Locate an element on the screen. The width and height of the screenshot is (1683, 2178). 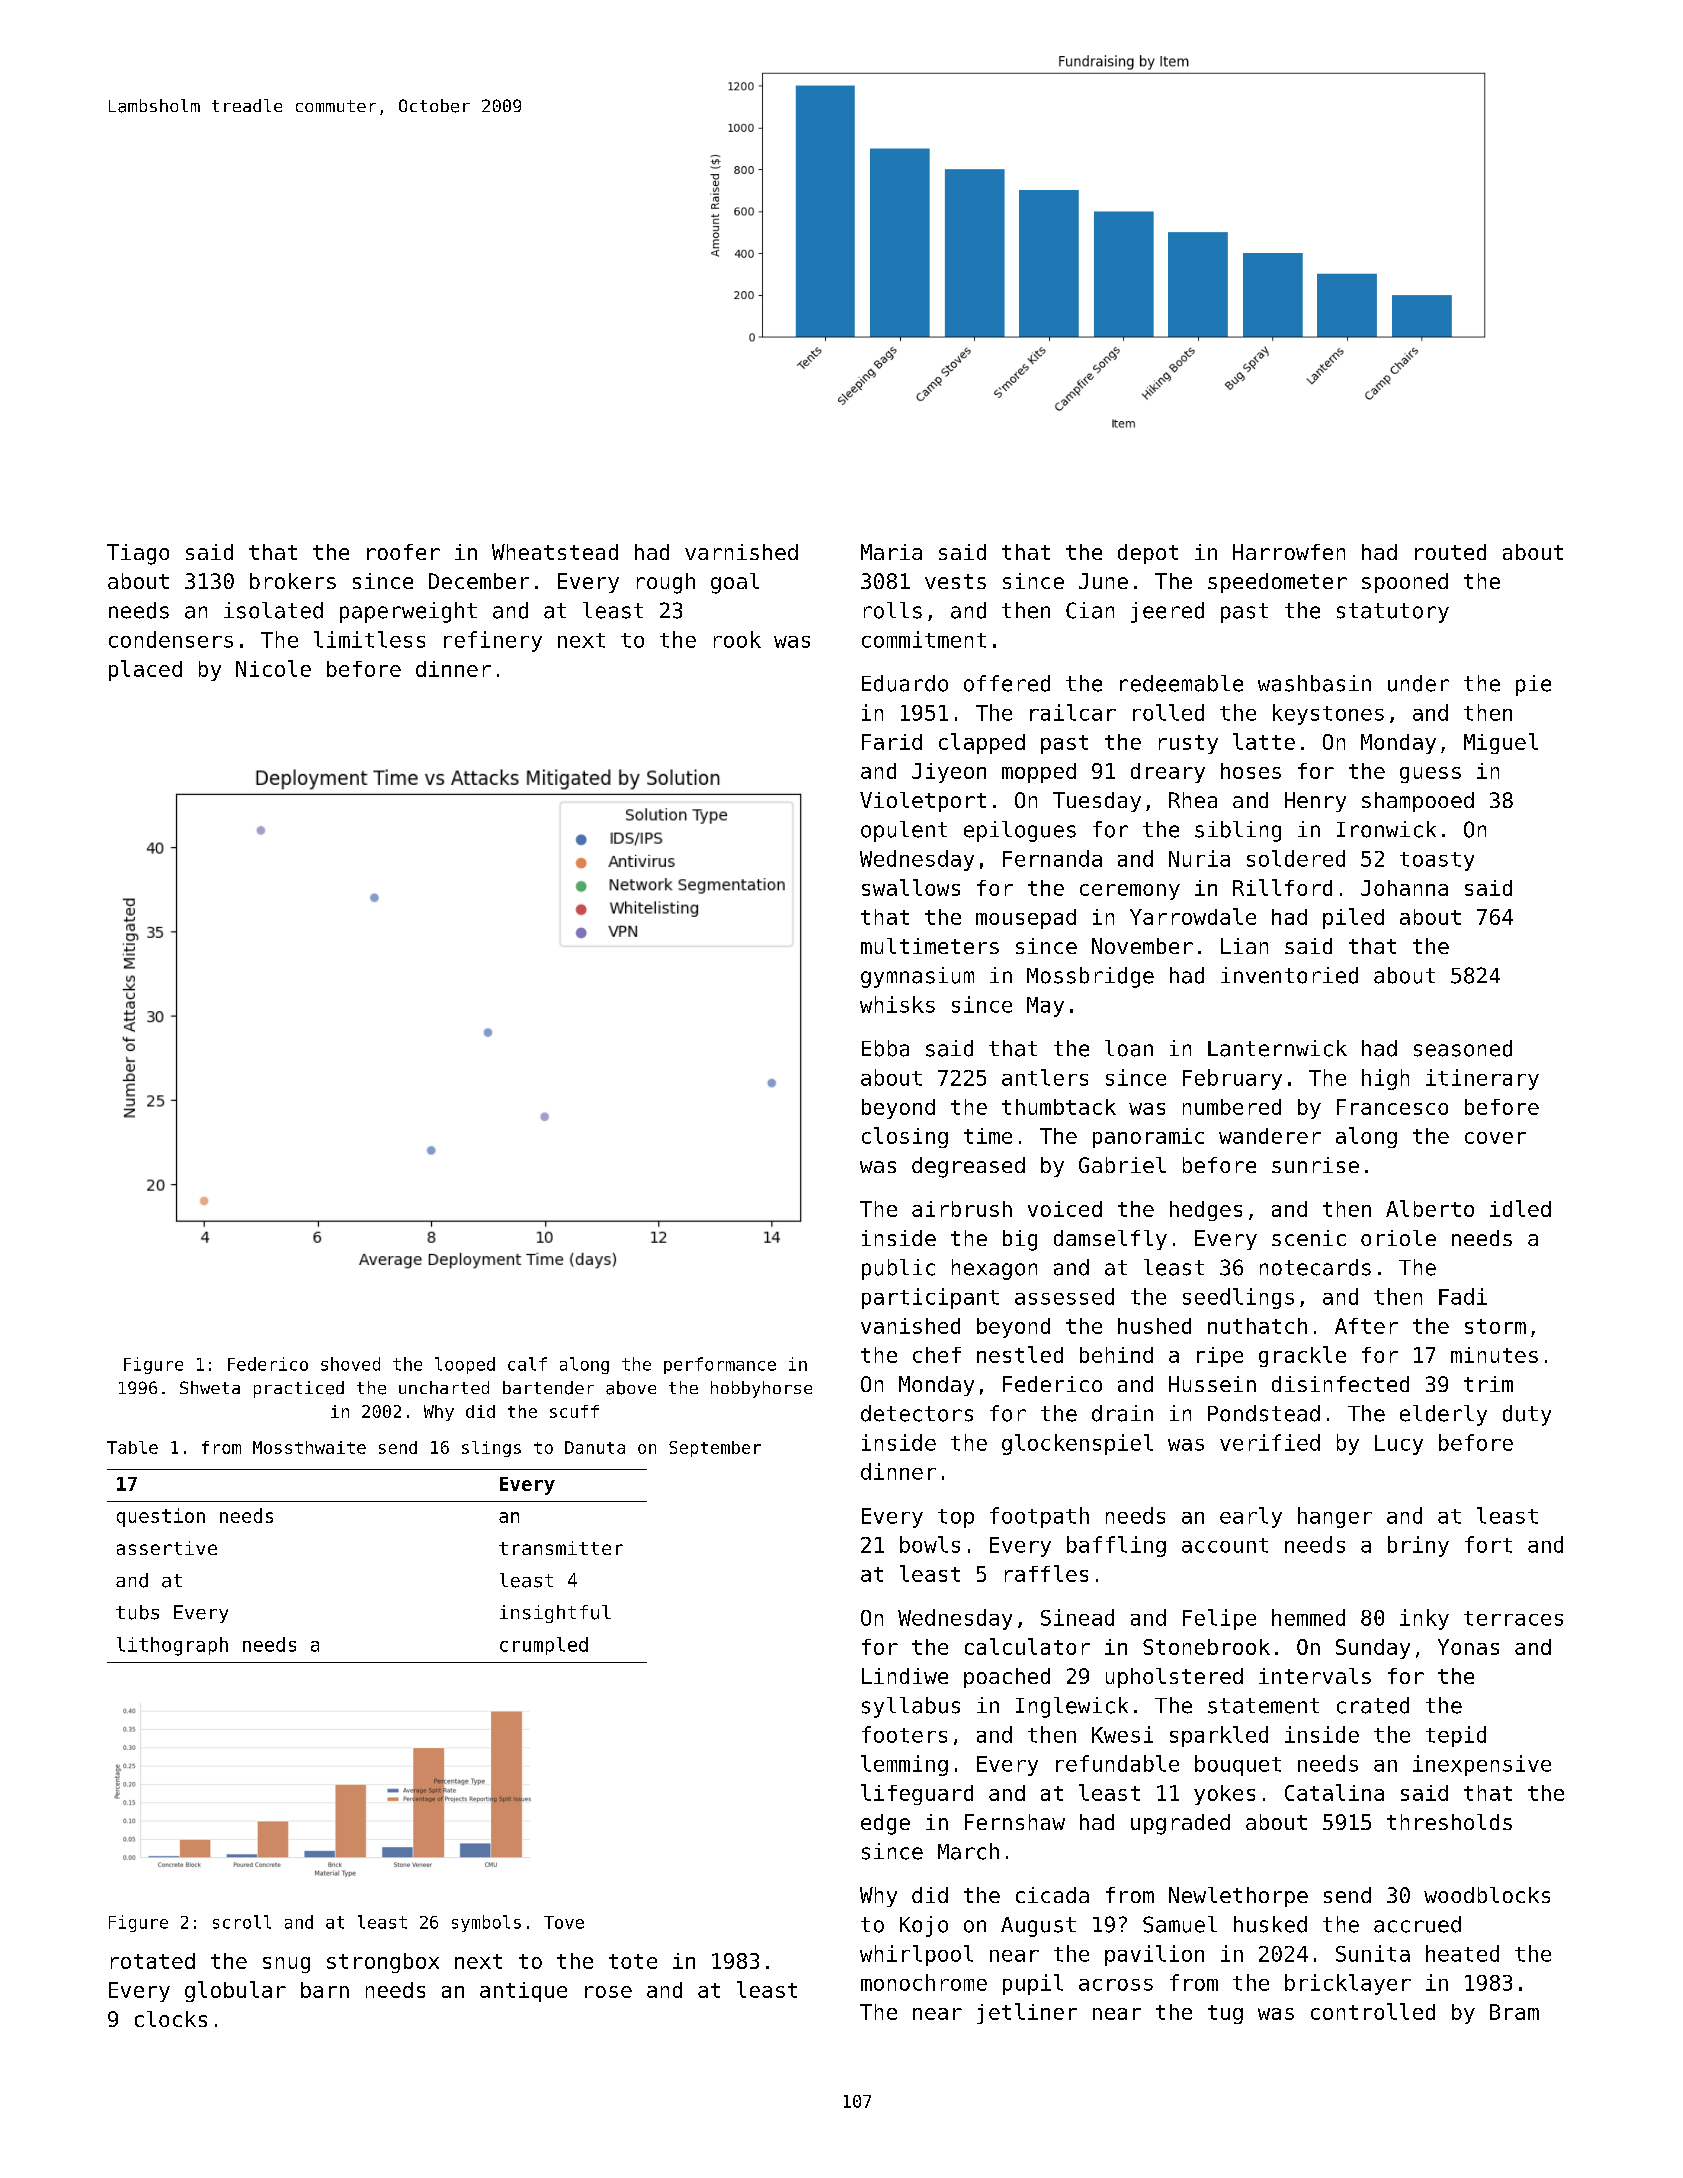
crumpled is located at coordinates (544, 1646).
